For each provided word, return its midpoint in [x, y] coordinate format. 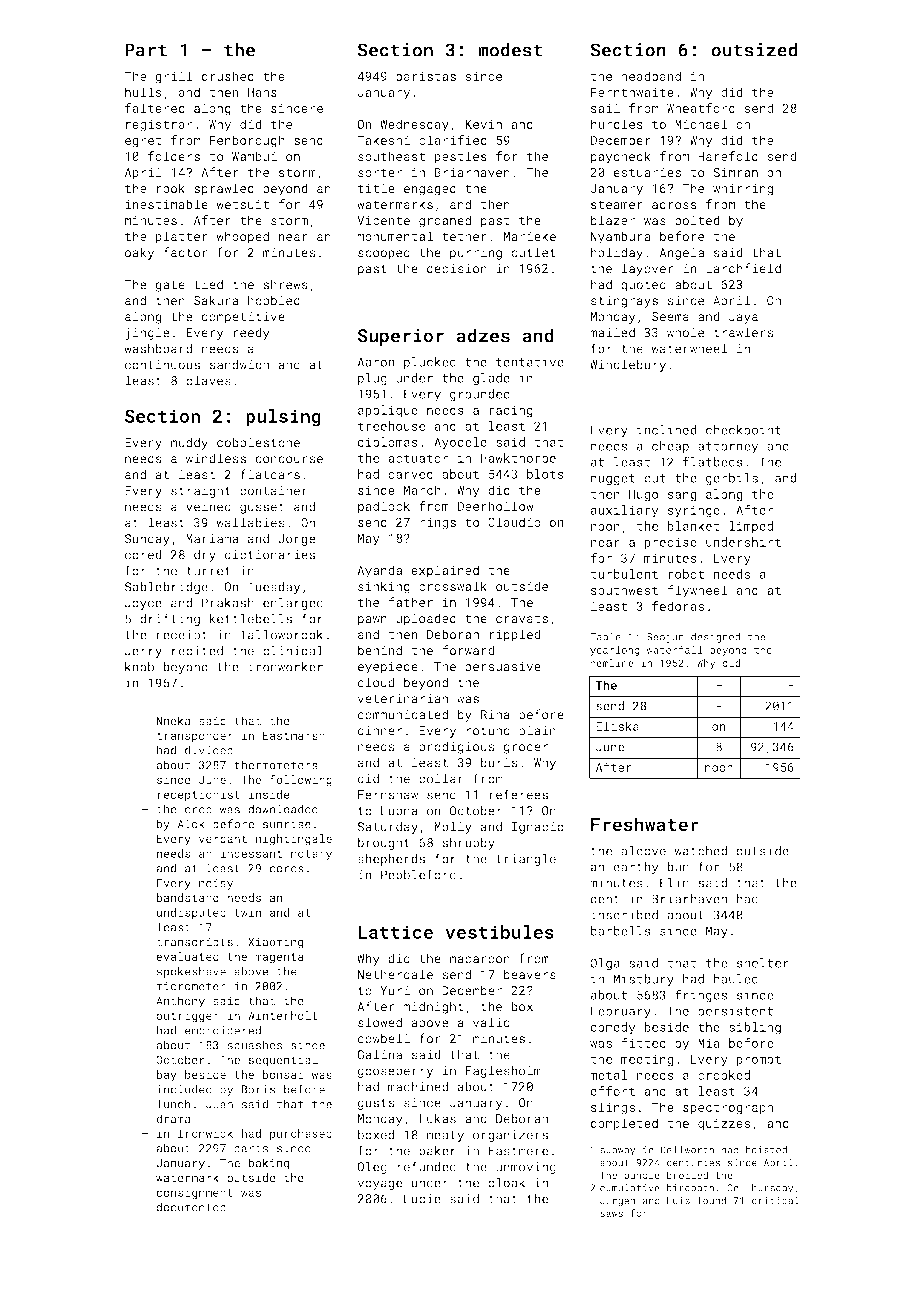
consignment [194, 1193]
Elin [674, 883]
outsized [754, 49]
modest [510, 49]
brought [384, 843]
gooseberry [395, 1071]
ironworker [285, 667]
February [621, 1012]
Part [146, 50]
